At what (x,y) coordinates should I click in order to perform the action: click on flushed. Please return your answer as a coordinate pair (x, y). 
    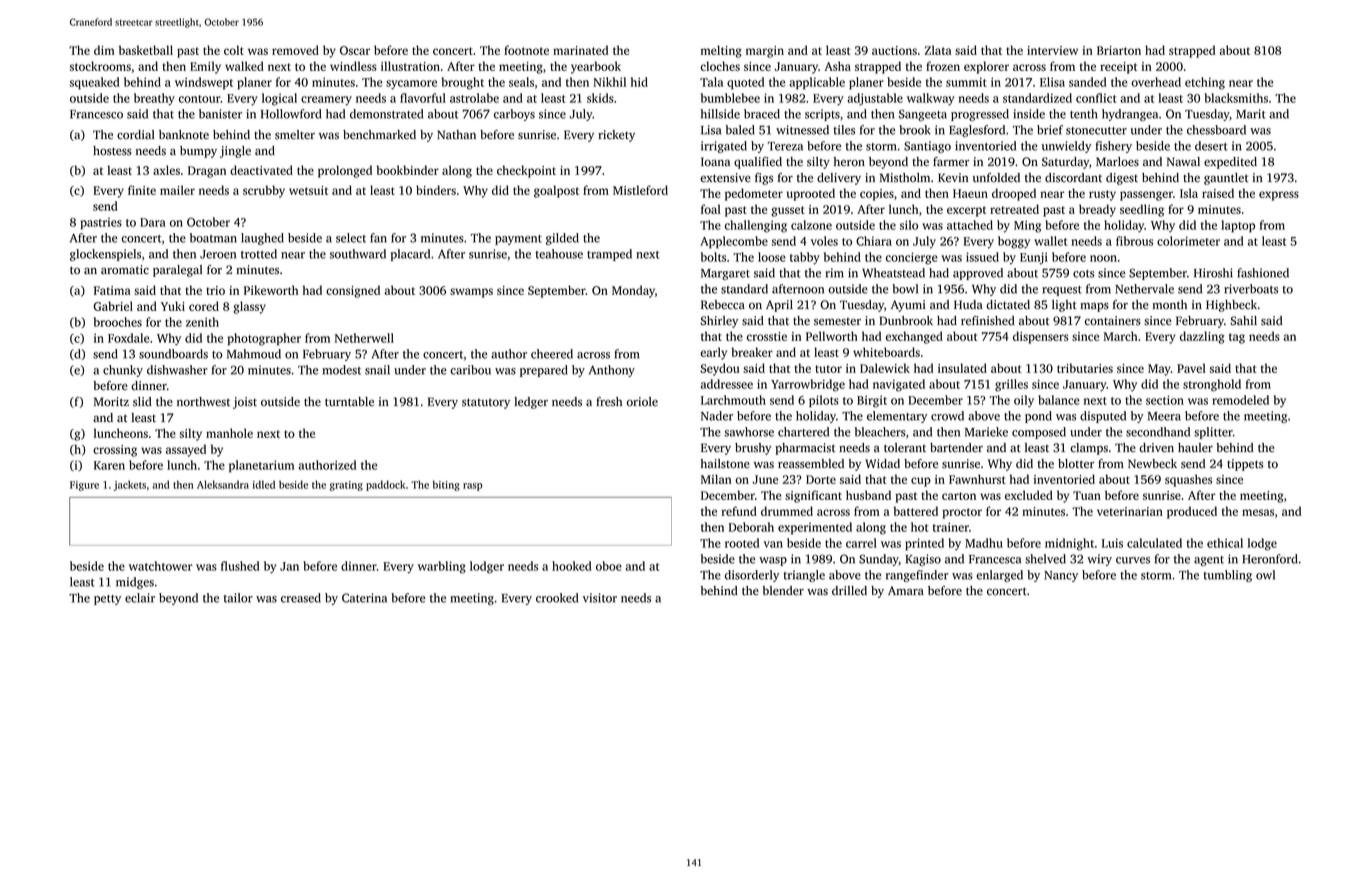
    Looking at the image, I should click on (240, 566).
